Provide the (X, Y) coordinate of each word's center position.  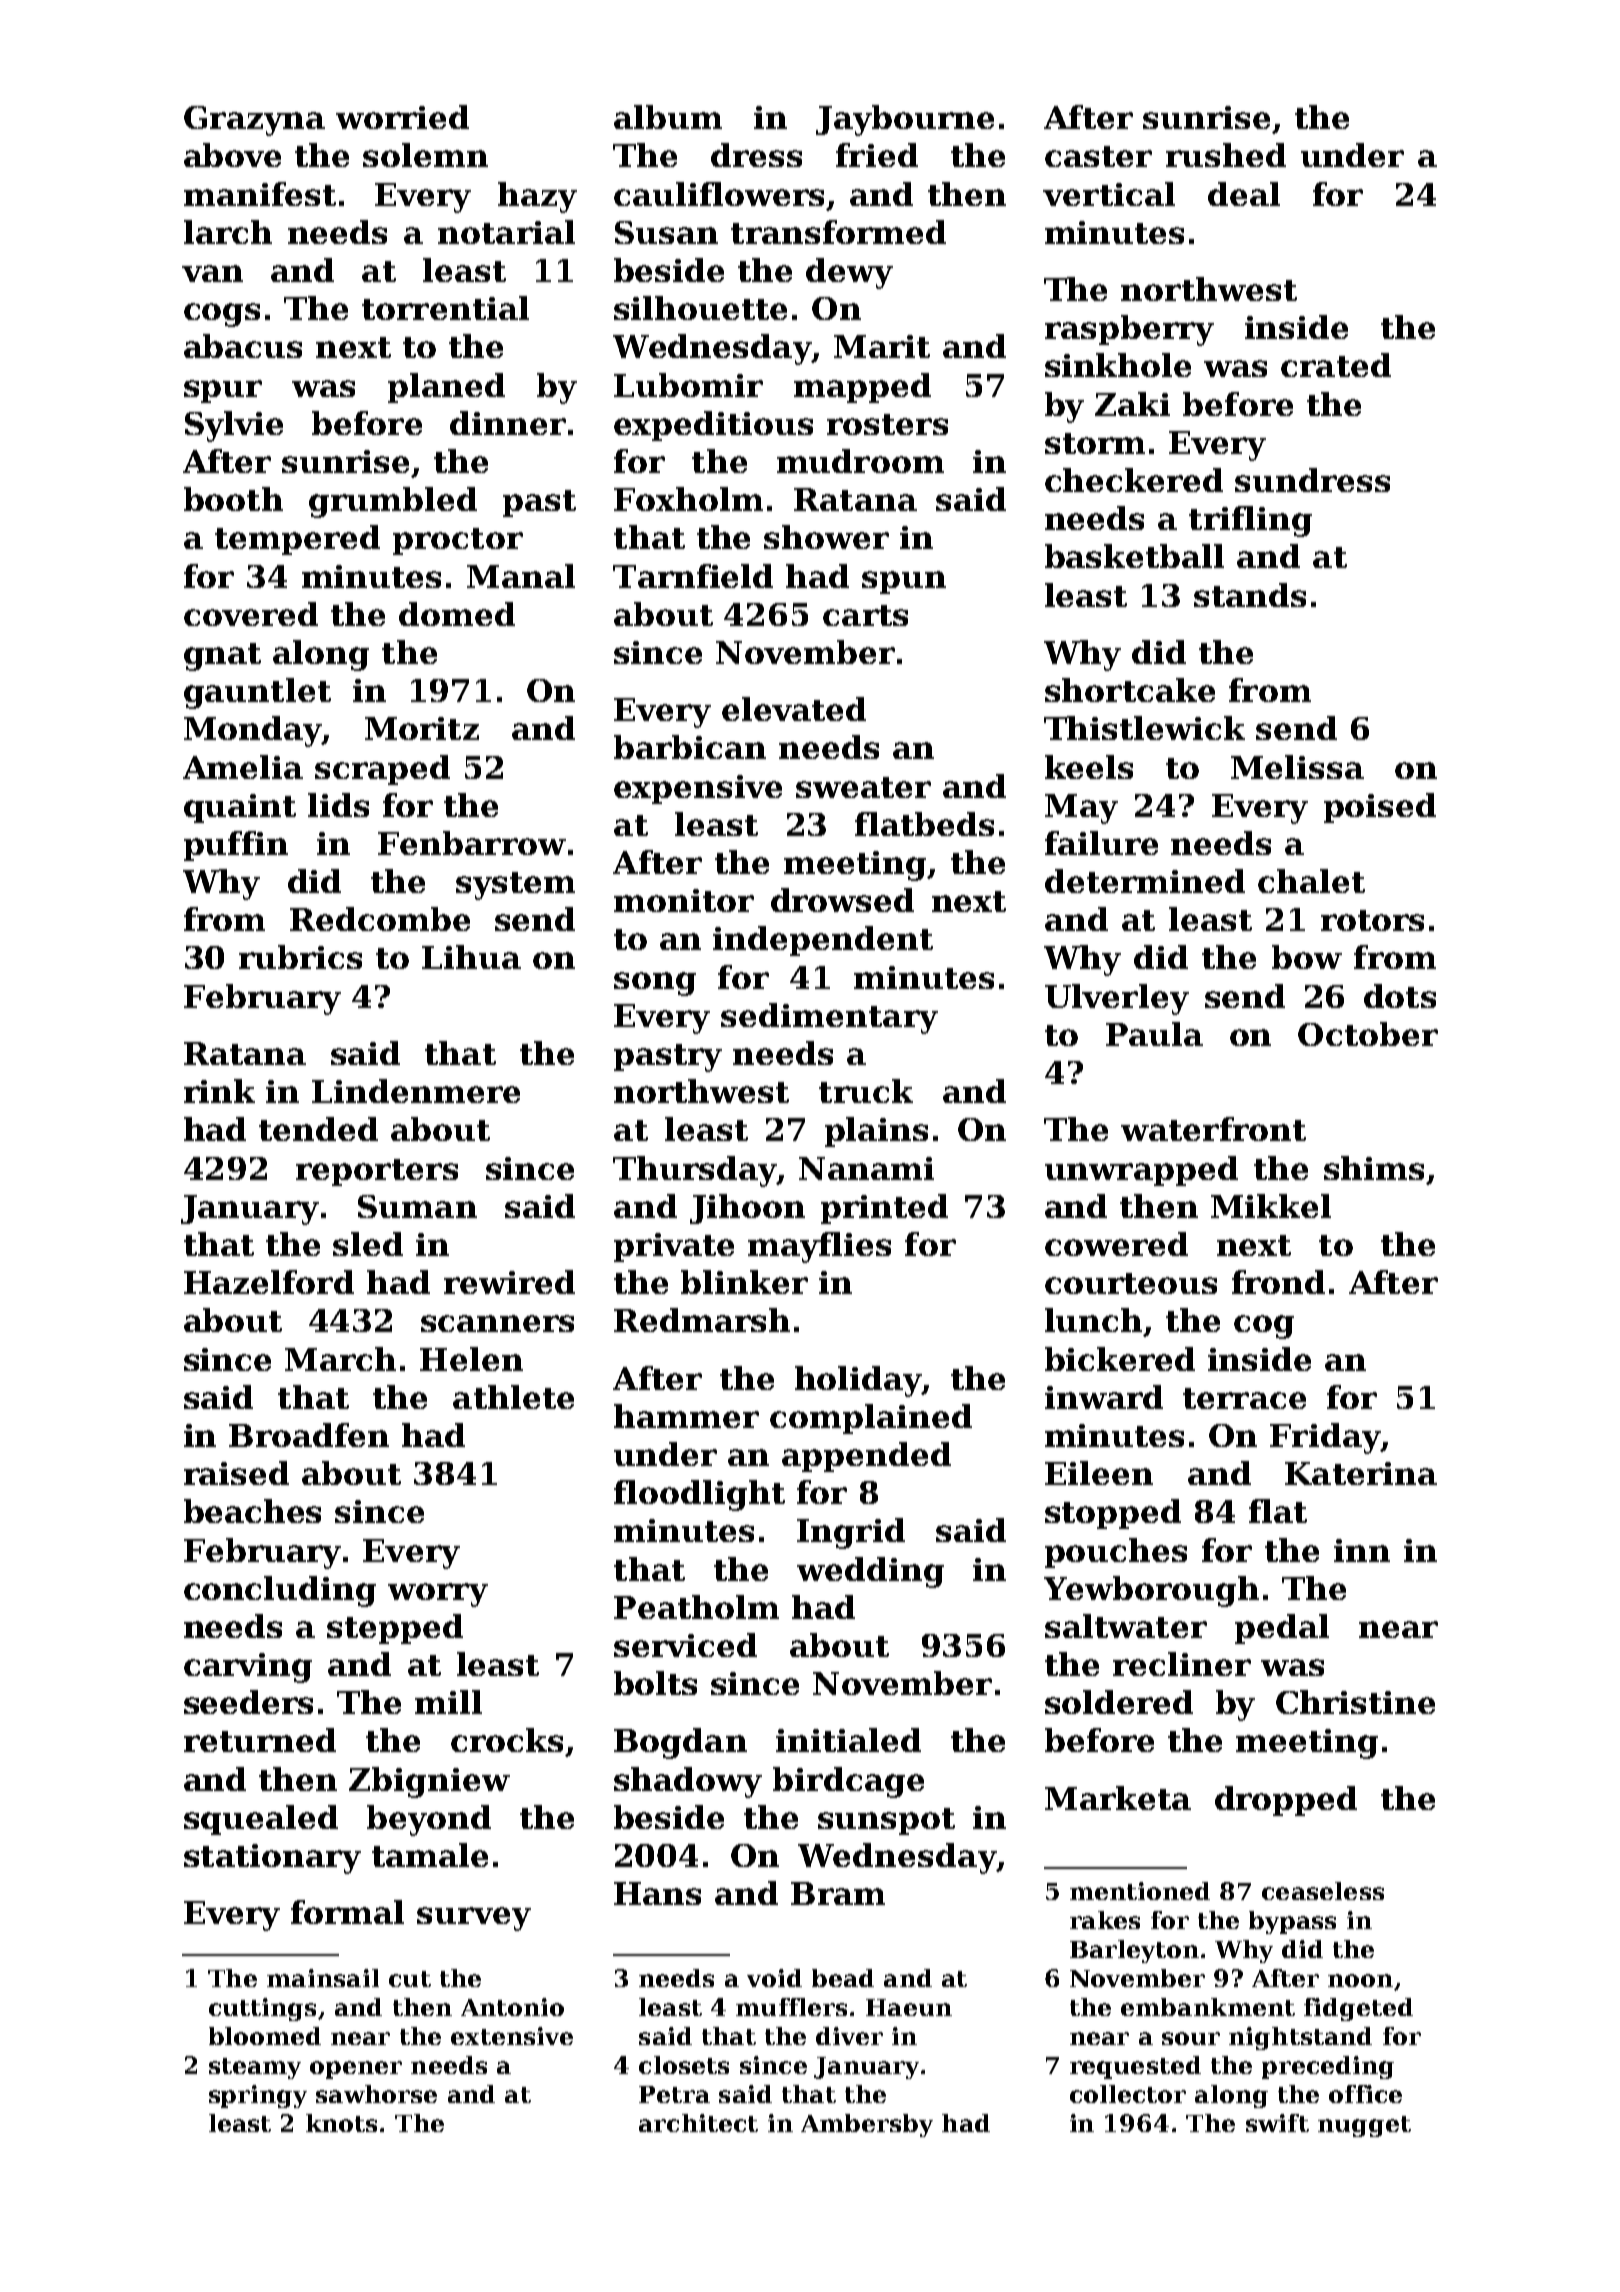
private (674, 1247)
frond (1278, 1282)
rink (219, 1091)
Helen (471, 1359)
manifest (260, 194)
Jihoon (747, 1209)
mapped (862, 388)
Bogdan (680, 1743)
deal (1244, 194)
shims (1374, 1168)
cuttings (262, 2009)
